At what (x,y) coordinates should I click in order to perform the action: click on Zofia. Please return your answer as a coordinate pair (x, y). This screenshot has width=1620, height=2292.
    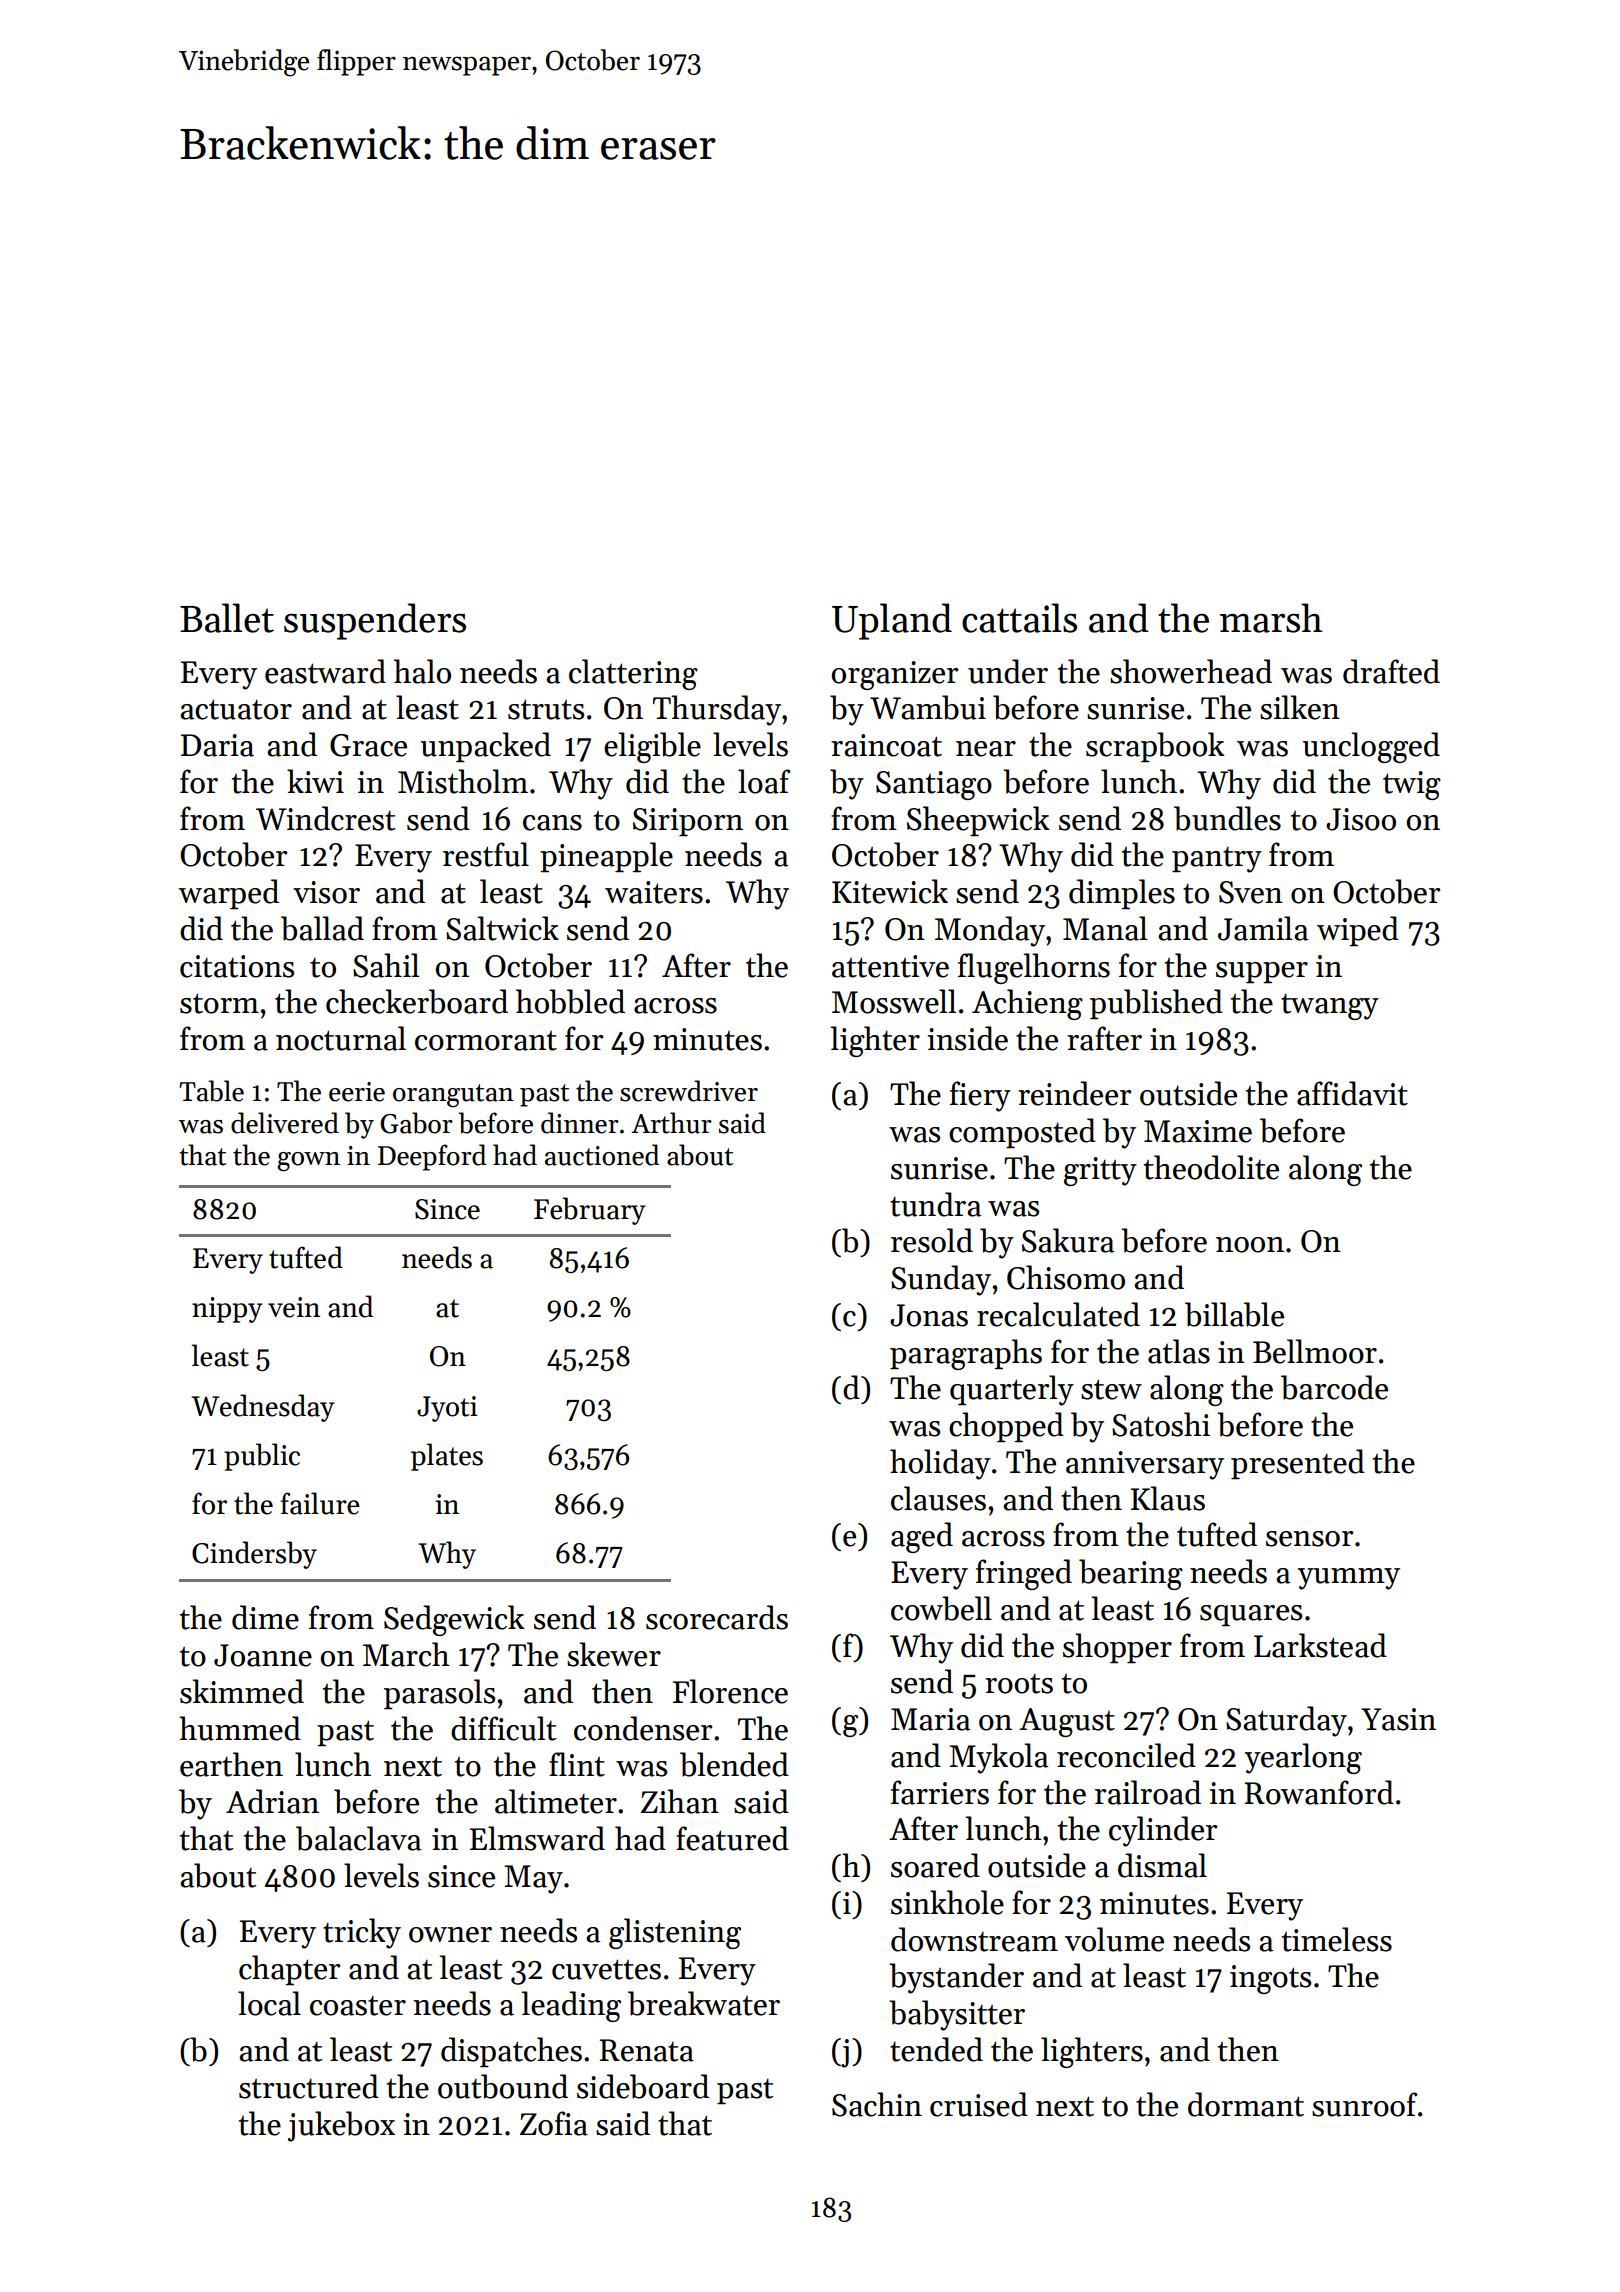
    Looking at the image, I should click on (554, 2123).
